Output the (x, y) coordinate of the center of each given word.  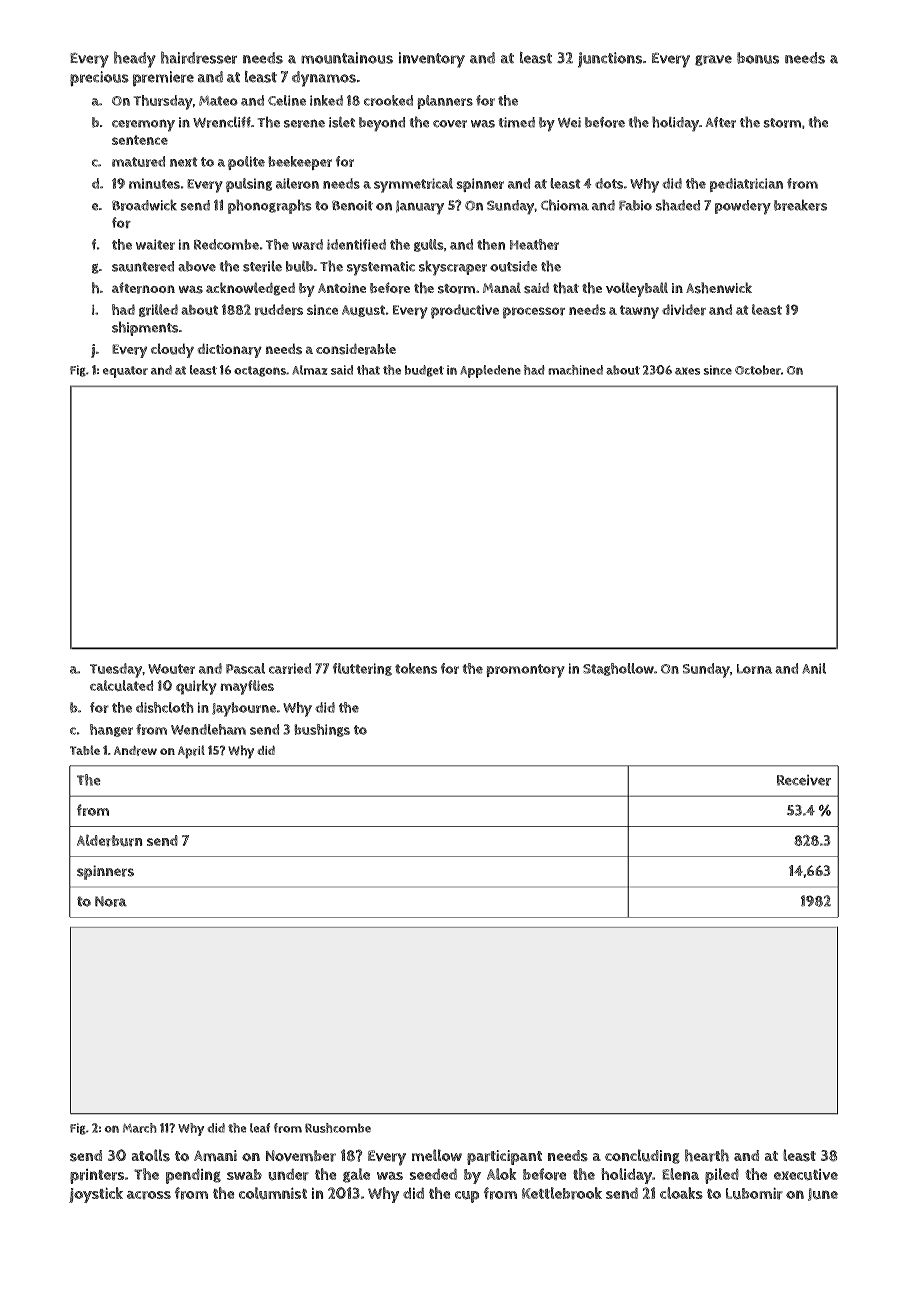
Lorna (754, 669)
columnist (273, 1193)
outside (513, 266)
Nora (111, 901)
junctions (610, 60)
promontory (525, 671)
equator (125, 372)
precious (99, 79)
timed (516, 122)
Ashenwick (719, 288)
